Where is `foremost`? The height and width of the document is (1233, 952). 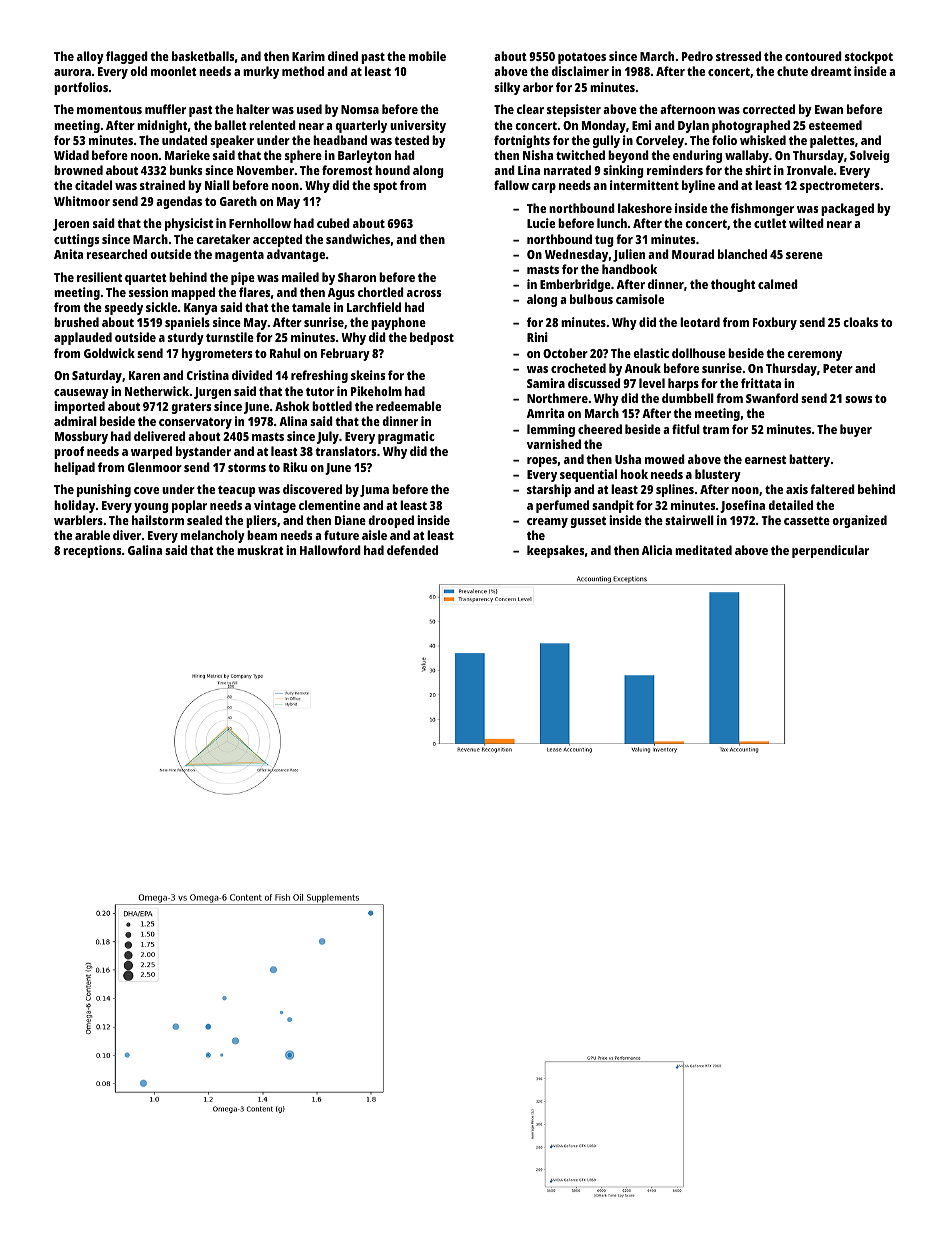
foremost is located at coordinates (347, 170).
